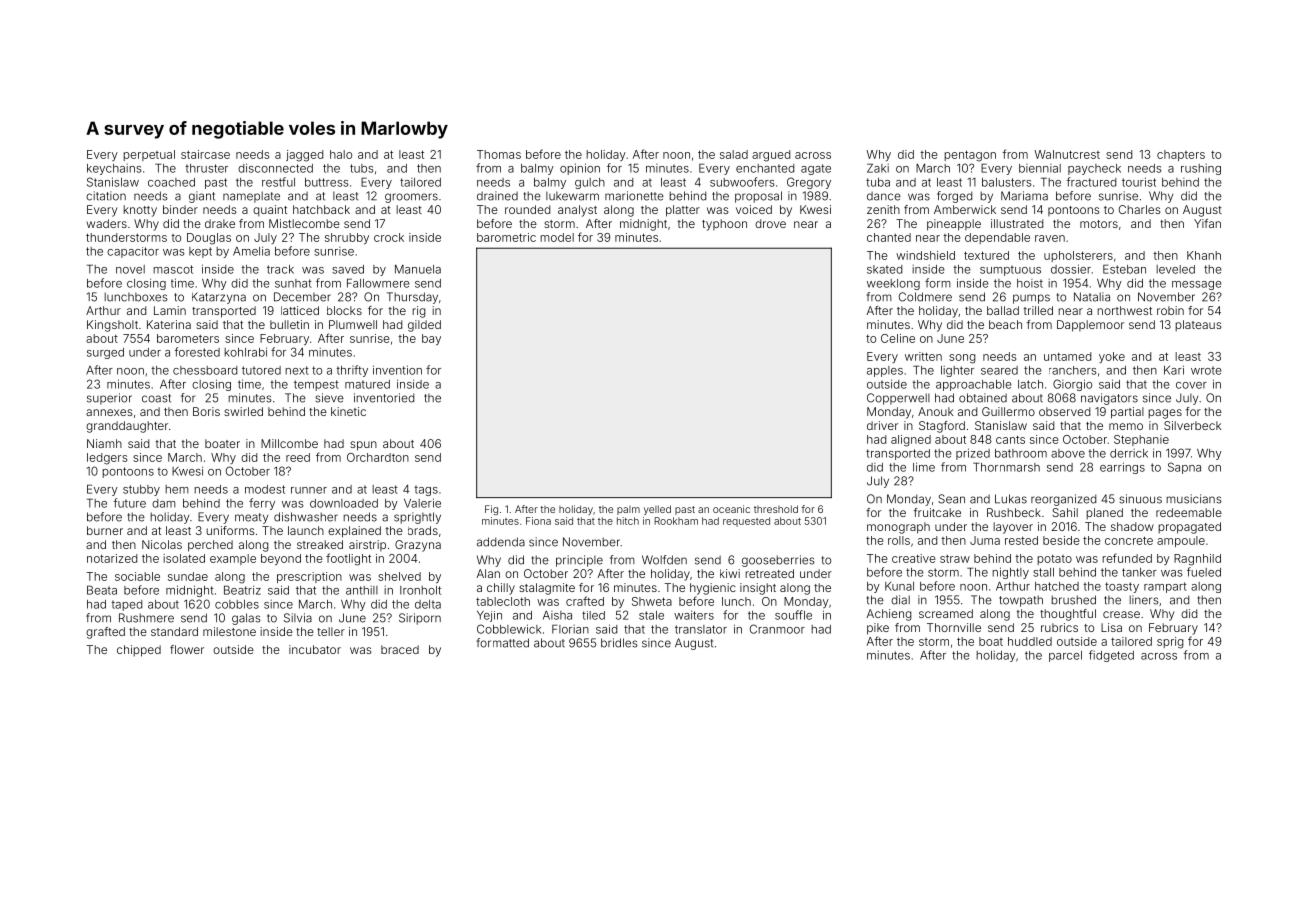 The width and height of the screenshot is (1308, 924). What do you see at coordinates (139, 651) in the screenshot?
I see `chipped` at bounding box center [139, 651].
